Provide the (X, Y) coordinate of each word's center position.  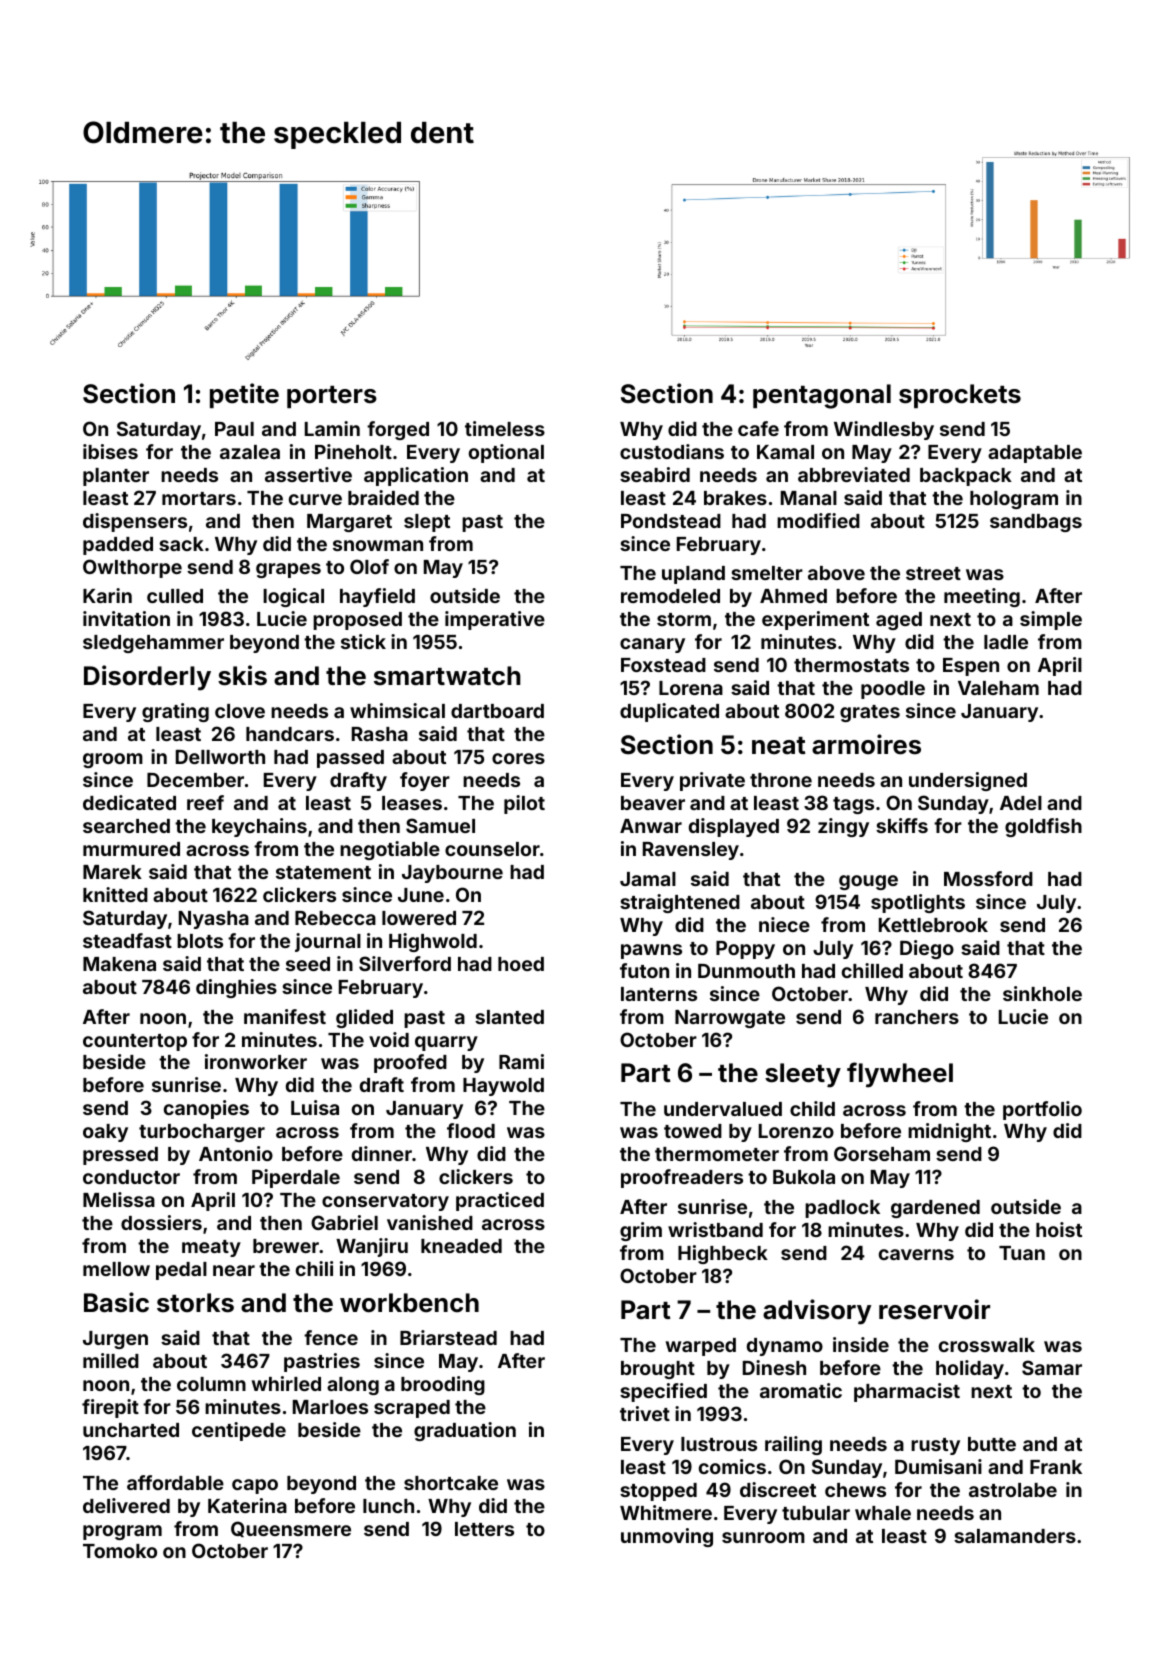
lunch (388, 1506)
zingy (843, 827)
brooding (443, 1385)
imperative (495, 620)
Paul (234, 429)
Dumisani (938, 1466)
